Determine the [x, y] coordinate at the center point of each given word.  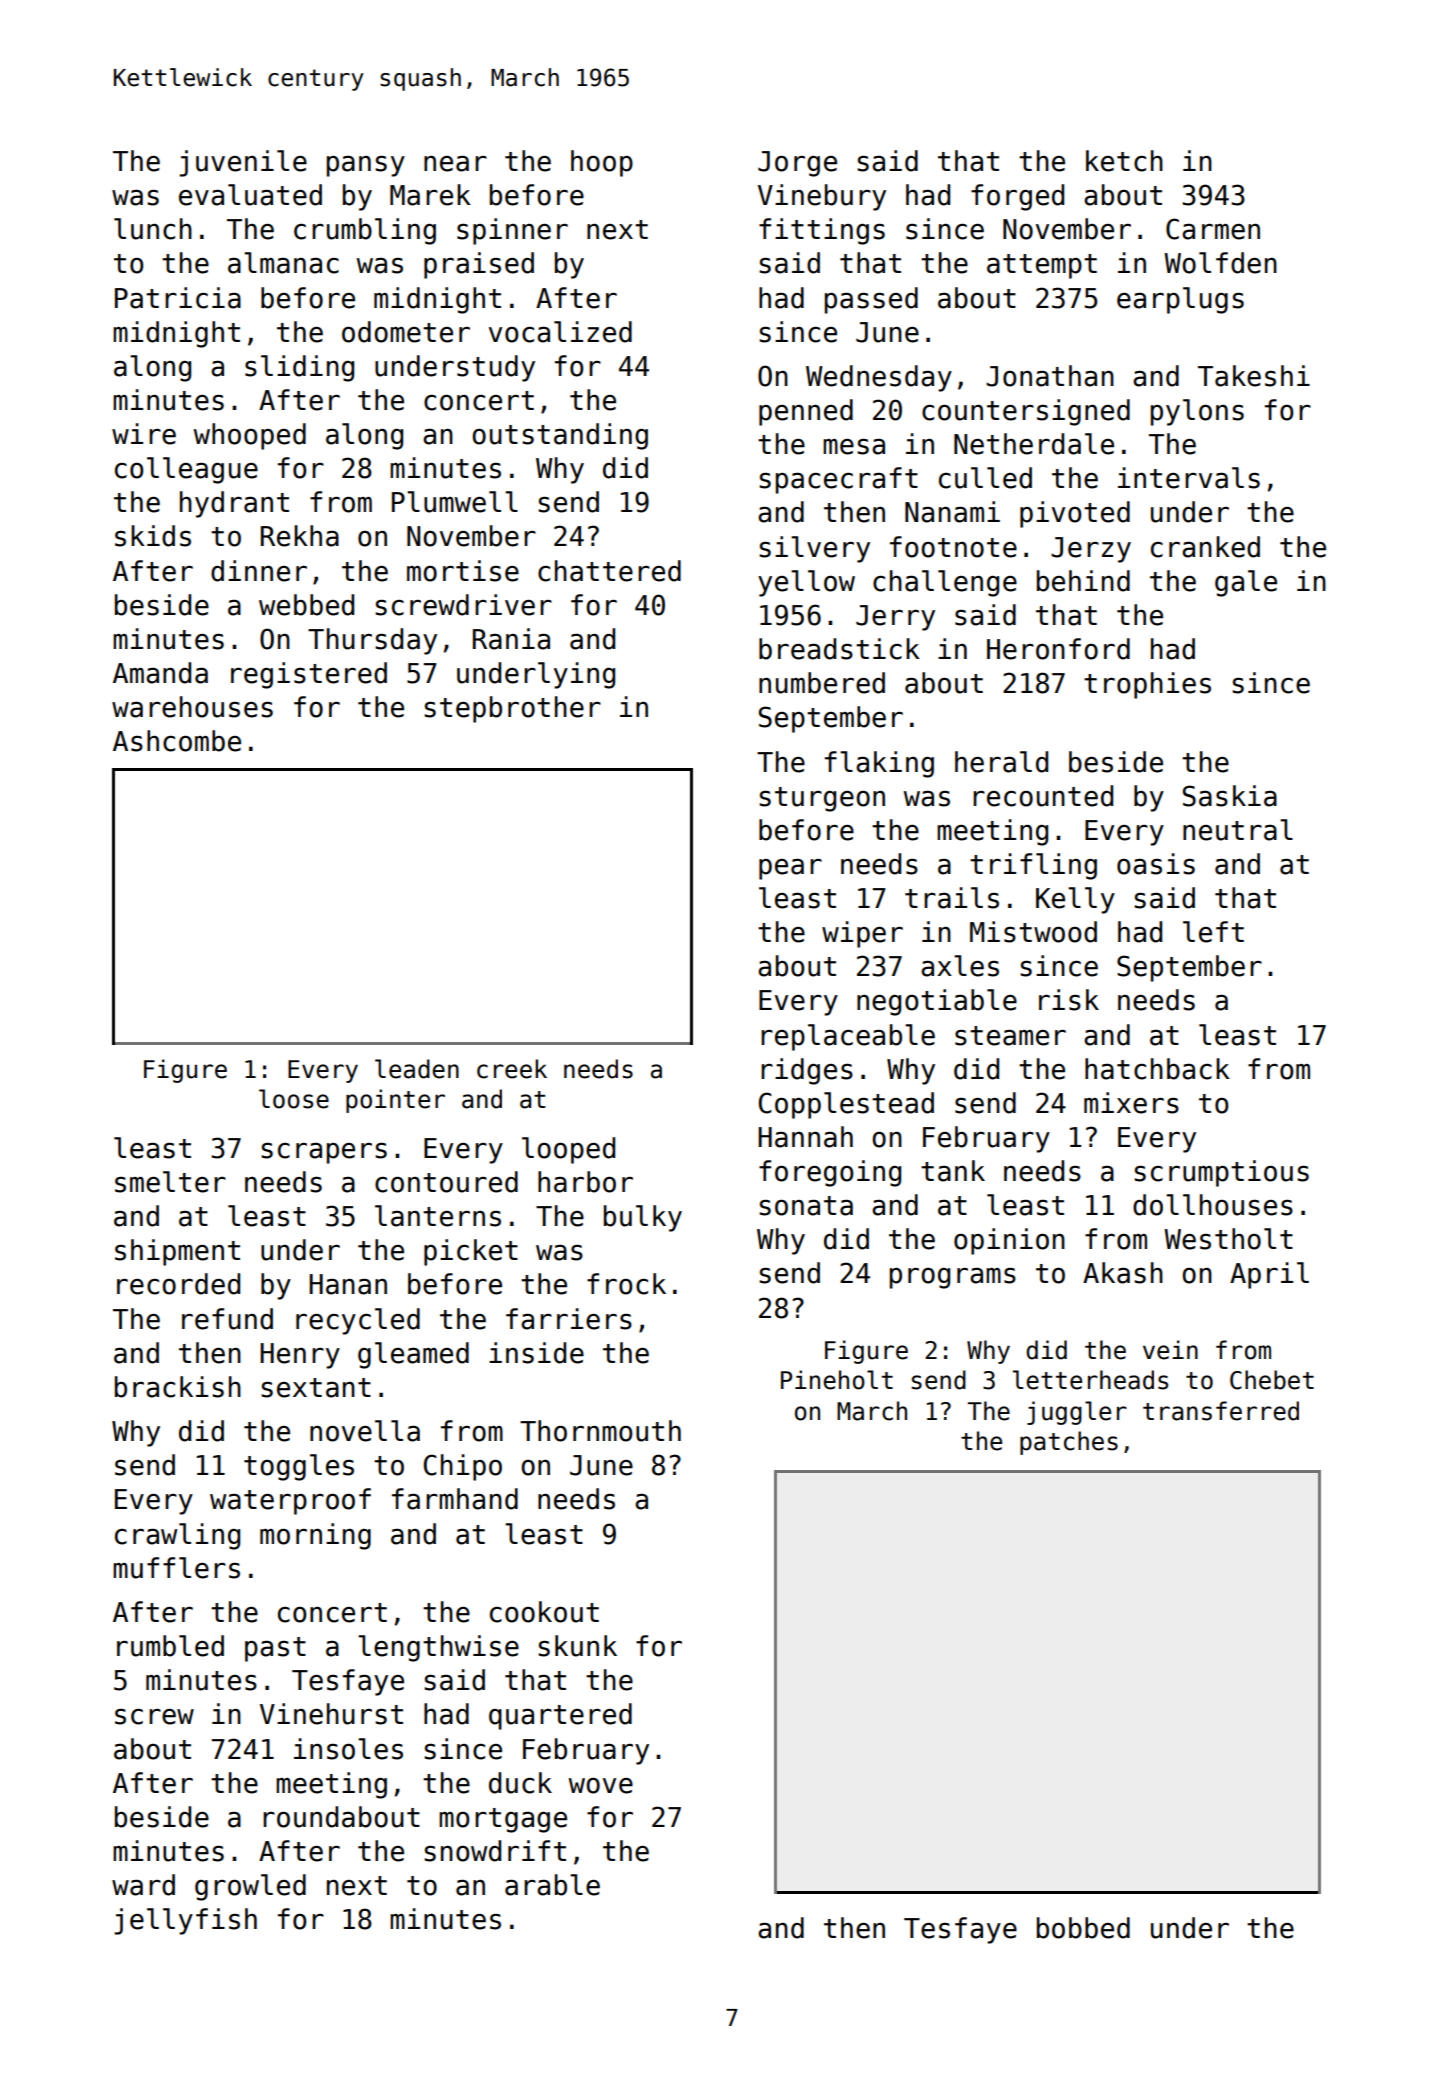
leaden [417, 1069]
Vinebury [822, 197]
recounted [1043, 796]
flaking [879, 764]
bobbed [1083, 1928]
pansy [366, 166]
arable [552, 1885]
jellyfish [185, 1921]
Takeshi [1254, 376]
